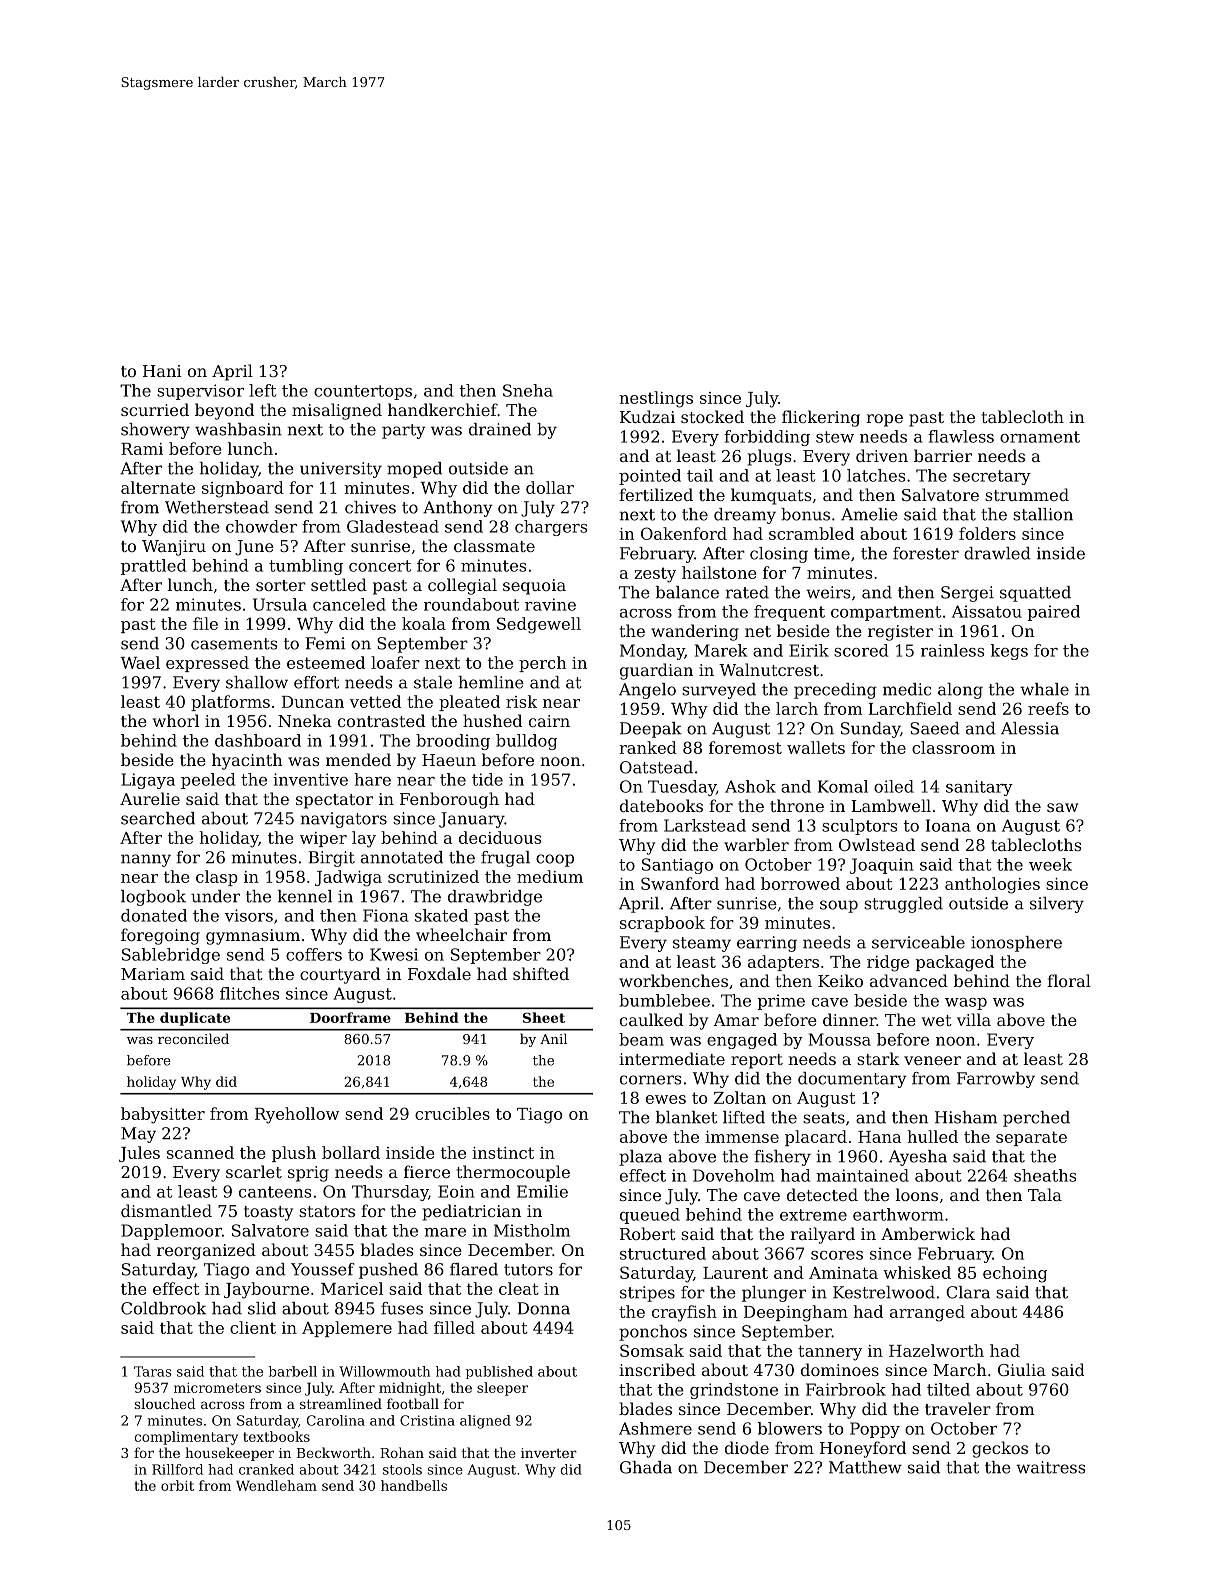 The width and height of the document is (1212, 1569). Describe the element at coordinates (987, 533) in the document. I see `folders` at that location.
